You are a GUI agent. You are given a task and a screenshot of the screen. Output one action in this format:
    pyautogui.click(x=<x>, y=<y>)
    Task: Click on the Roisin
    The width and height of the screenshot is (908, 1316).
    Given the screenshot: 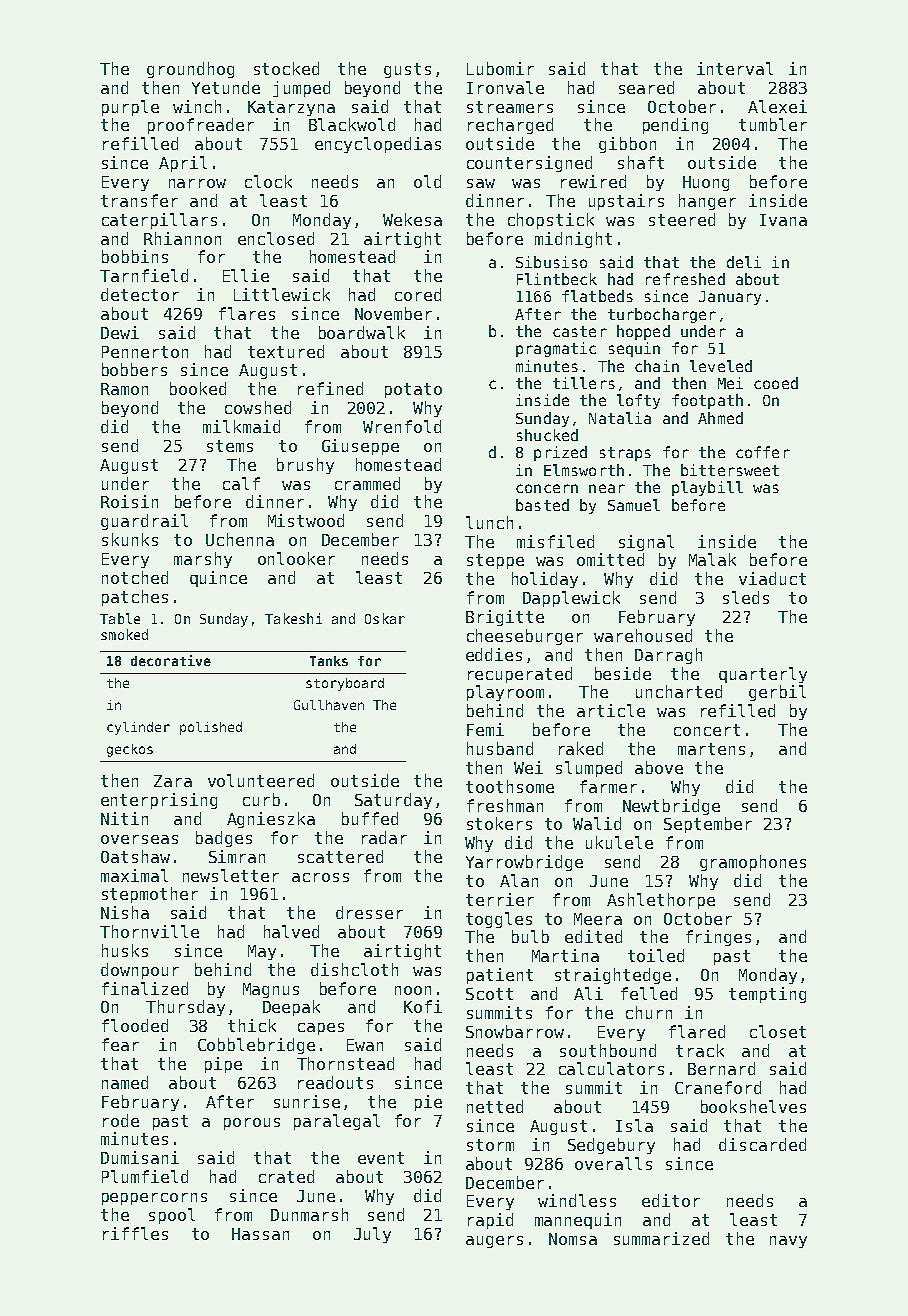 What is the action you would take?
    pyautogui.click(x=129, y=501)
